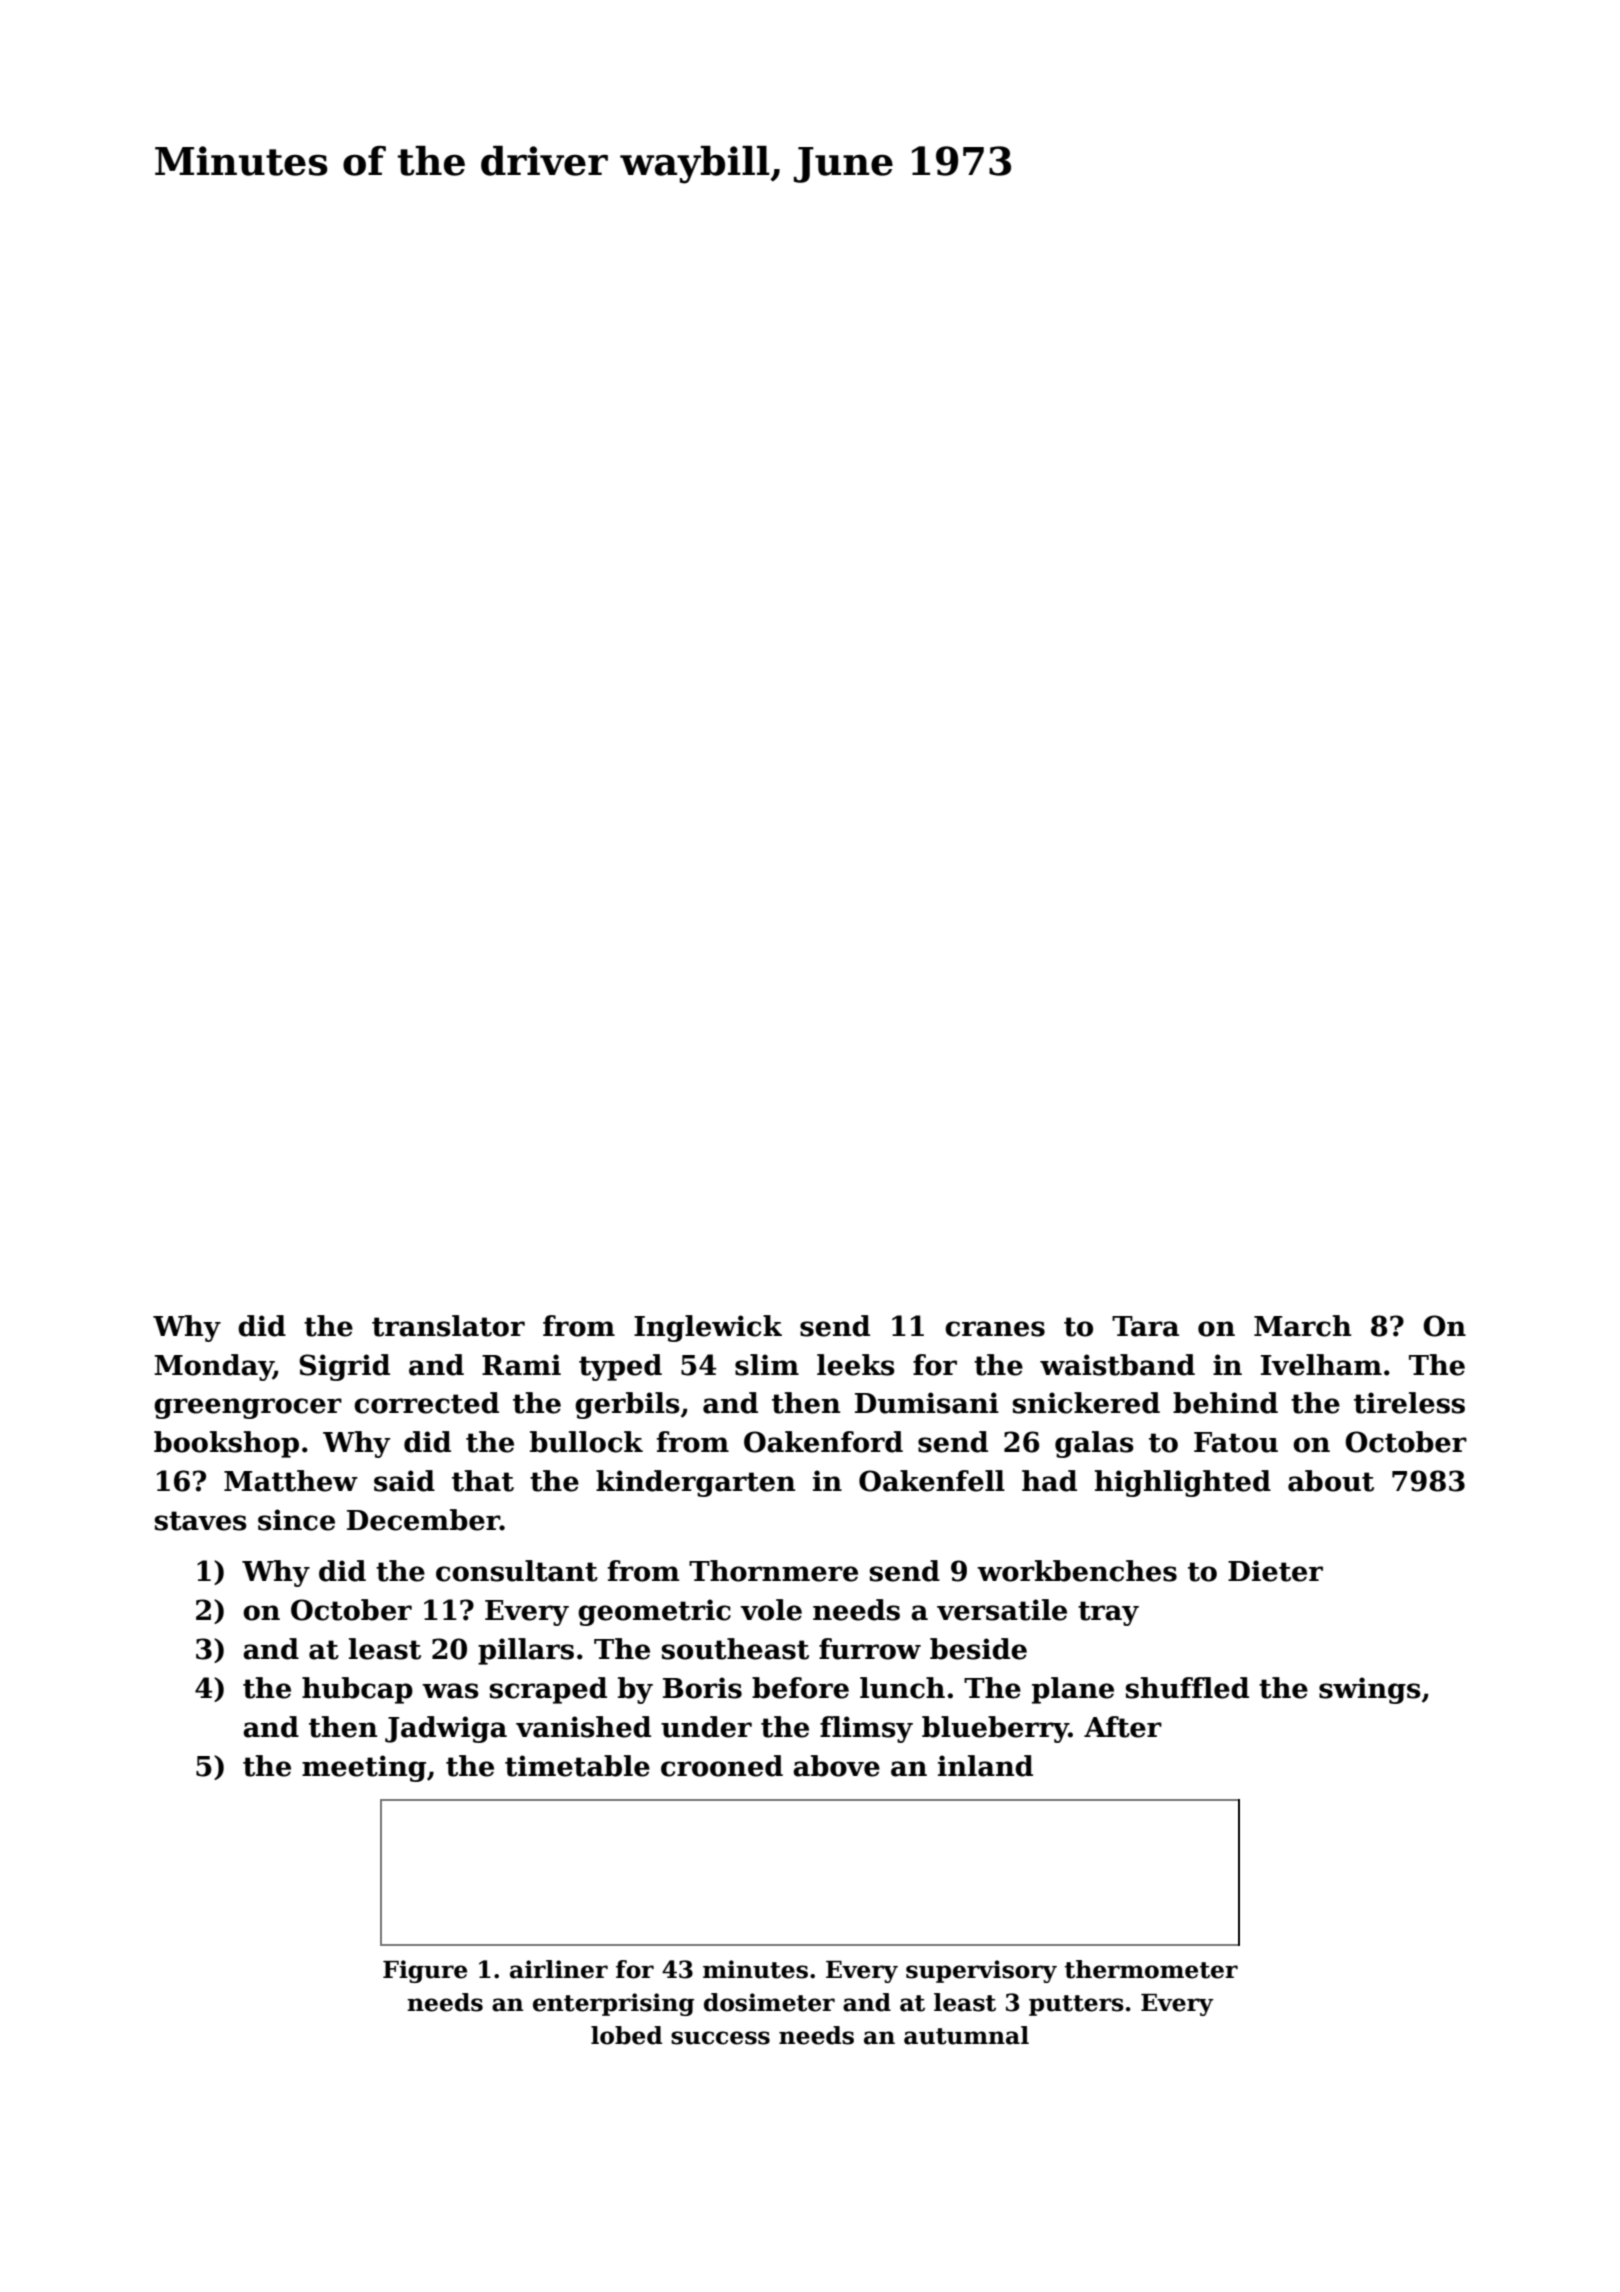 The width and height of the screenshot is (1620, 2292). What do you see at coordinates (1151, 1969) in the screenshot?
I see `thermometer` at bounding box center [1151, 1969].
